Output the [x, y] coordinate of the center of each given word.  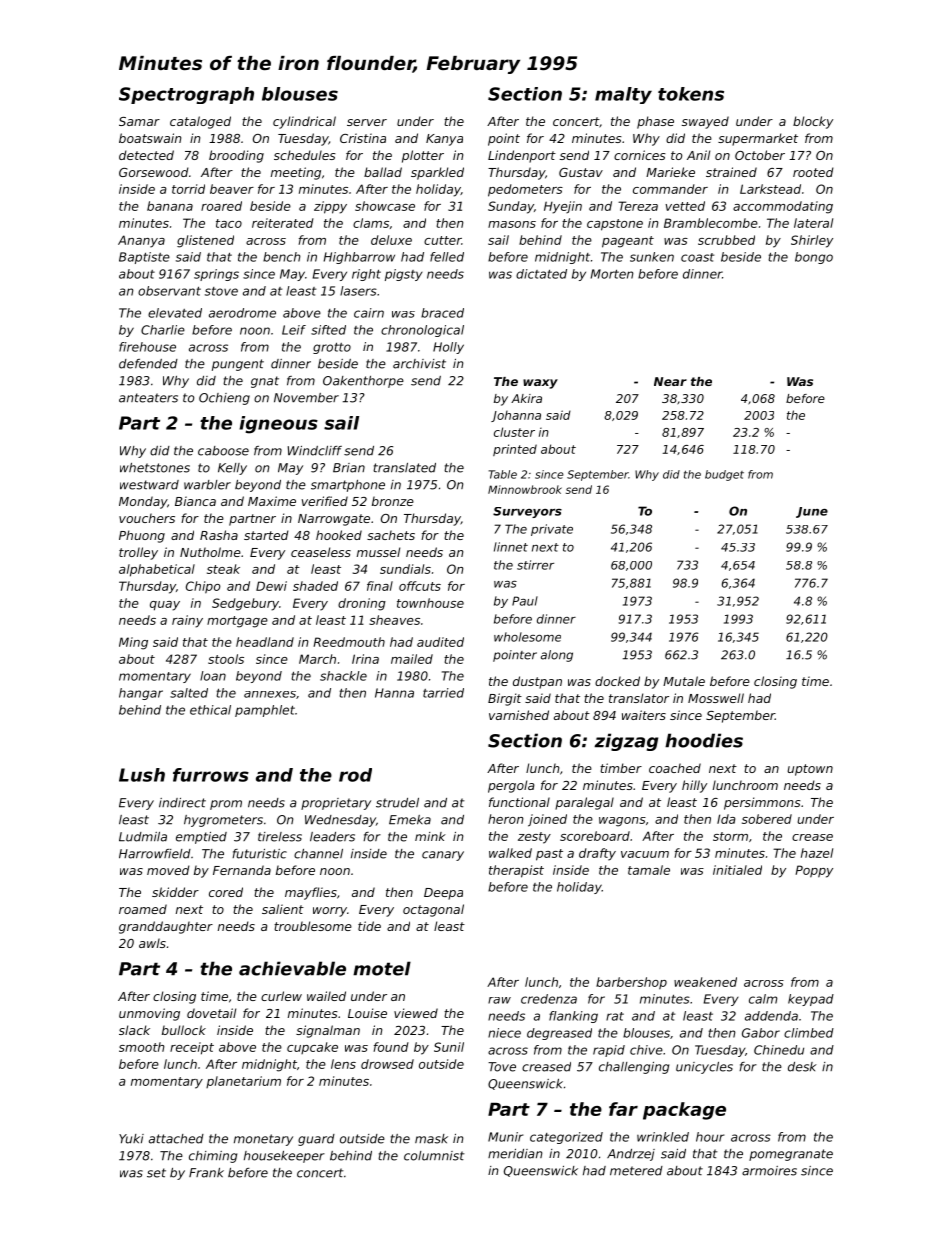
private [552, 530]
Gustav [581, 172]
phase [655, 122]
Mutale [684, 681]
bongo [814, 258]
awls [152, 943]
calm [763, 999]
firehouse [147, 347]
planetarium [243, 1082]
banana [170, 206]
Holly [448, 348]
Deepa [443, 894]
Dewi [271, 586]
